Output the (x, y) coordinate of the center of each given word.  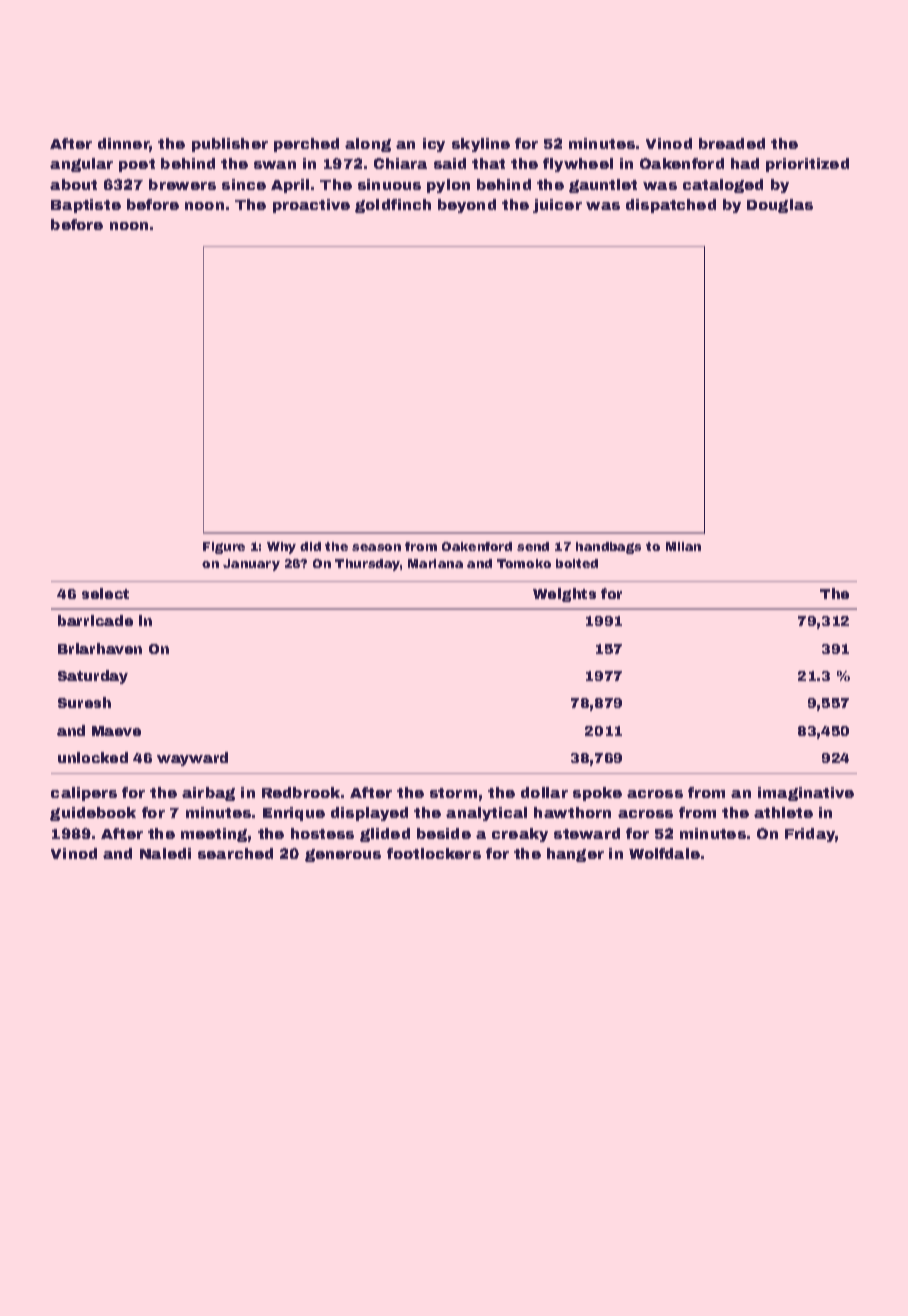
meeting (214, 835)
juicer (557, 206)
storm (453, 793)
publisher (230, 145)
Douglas (780, 206)
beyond (467, 206)
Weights (564, 595)
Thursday (367, 565)
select (105, 593)
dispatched (671, 206)
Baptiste (86, 206)
